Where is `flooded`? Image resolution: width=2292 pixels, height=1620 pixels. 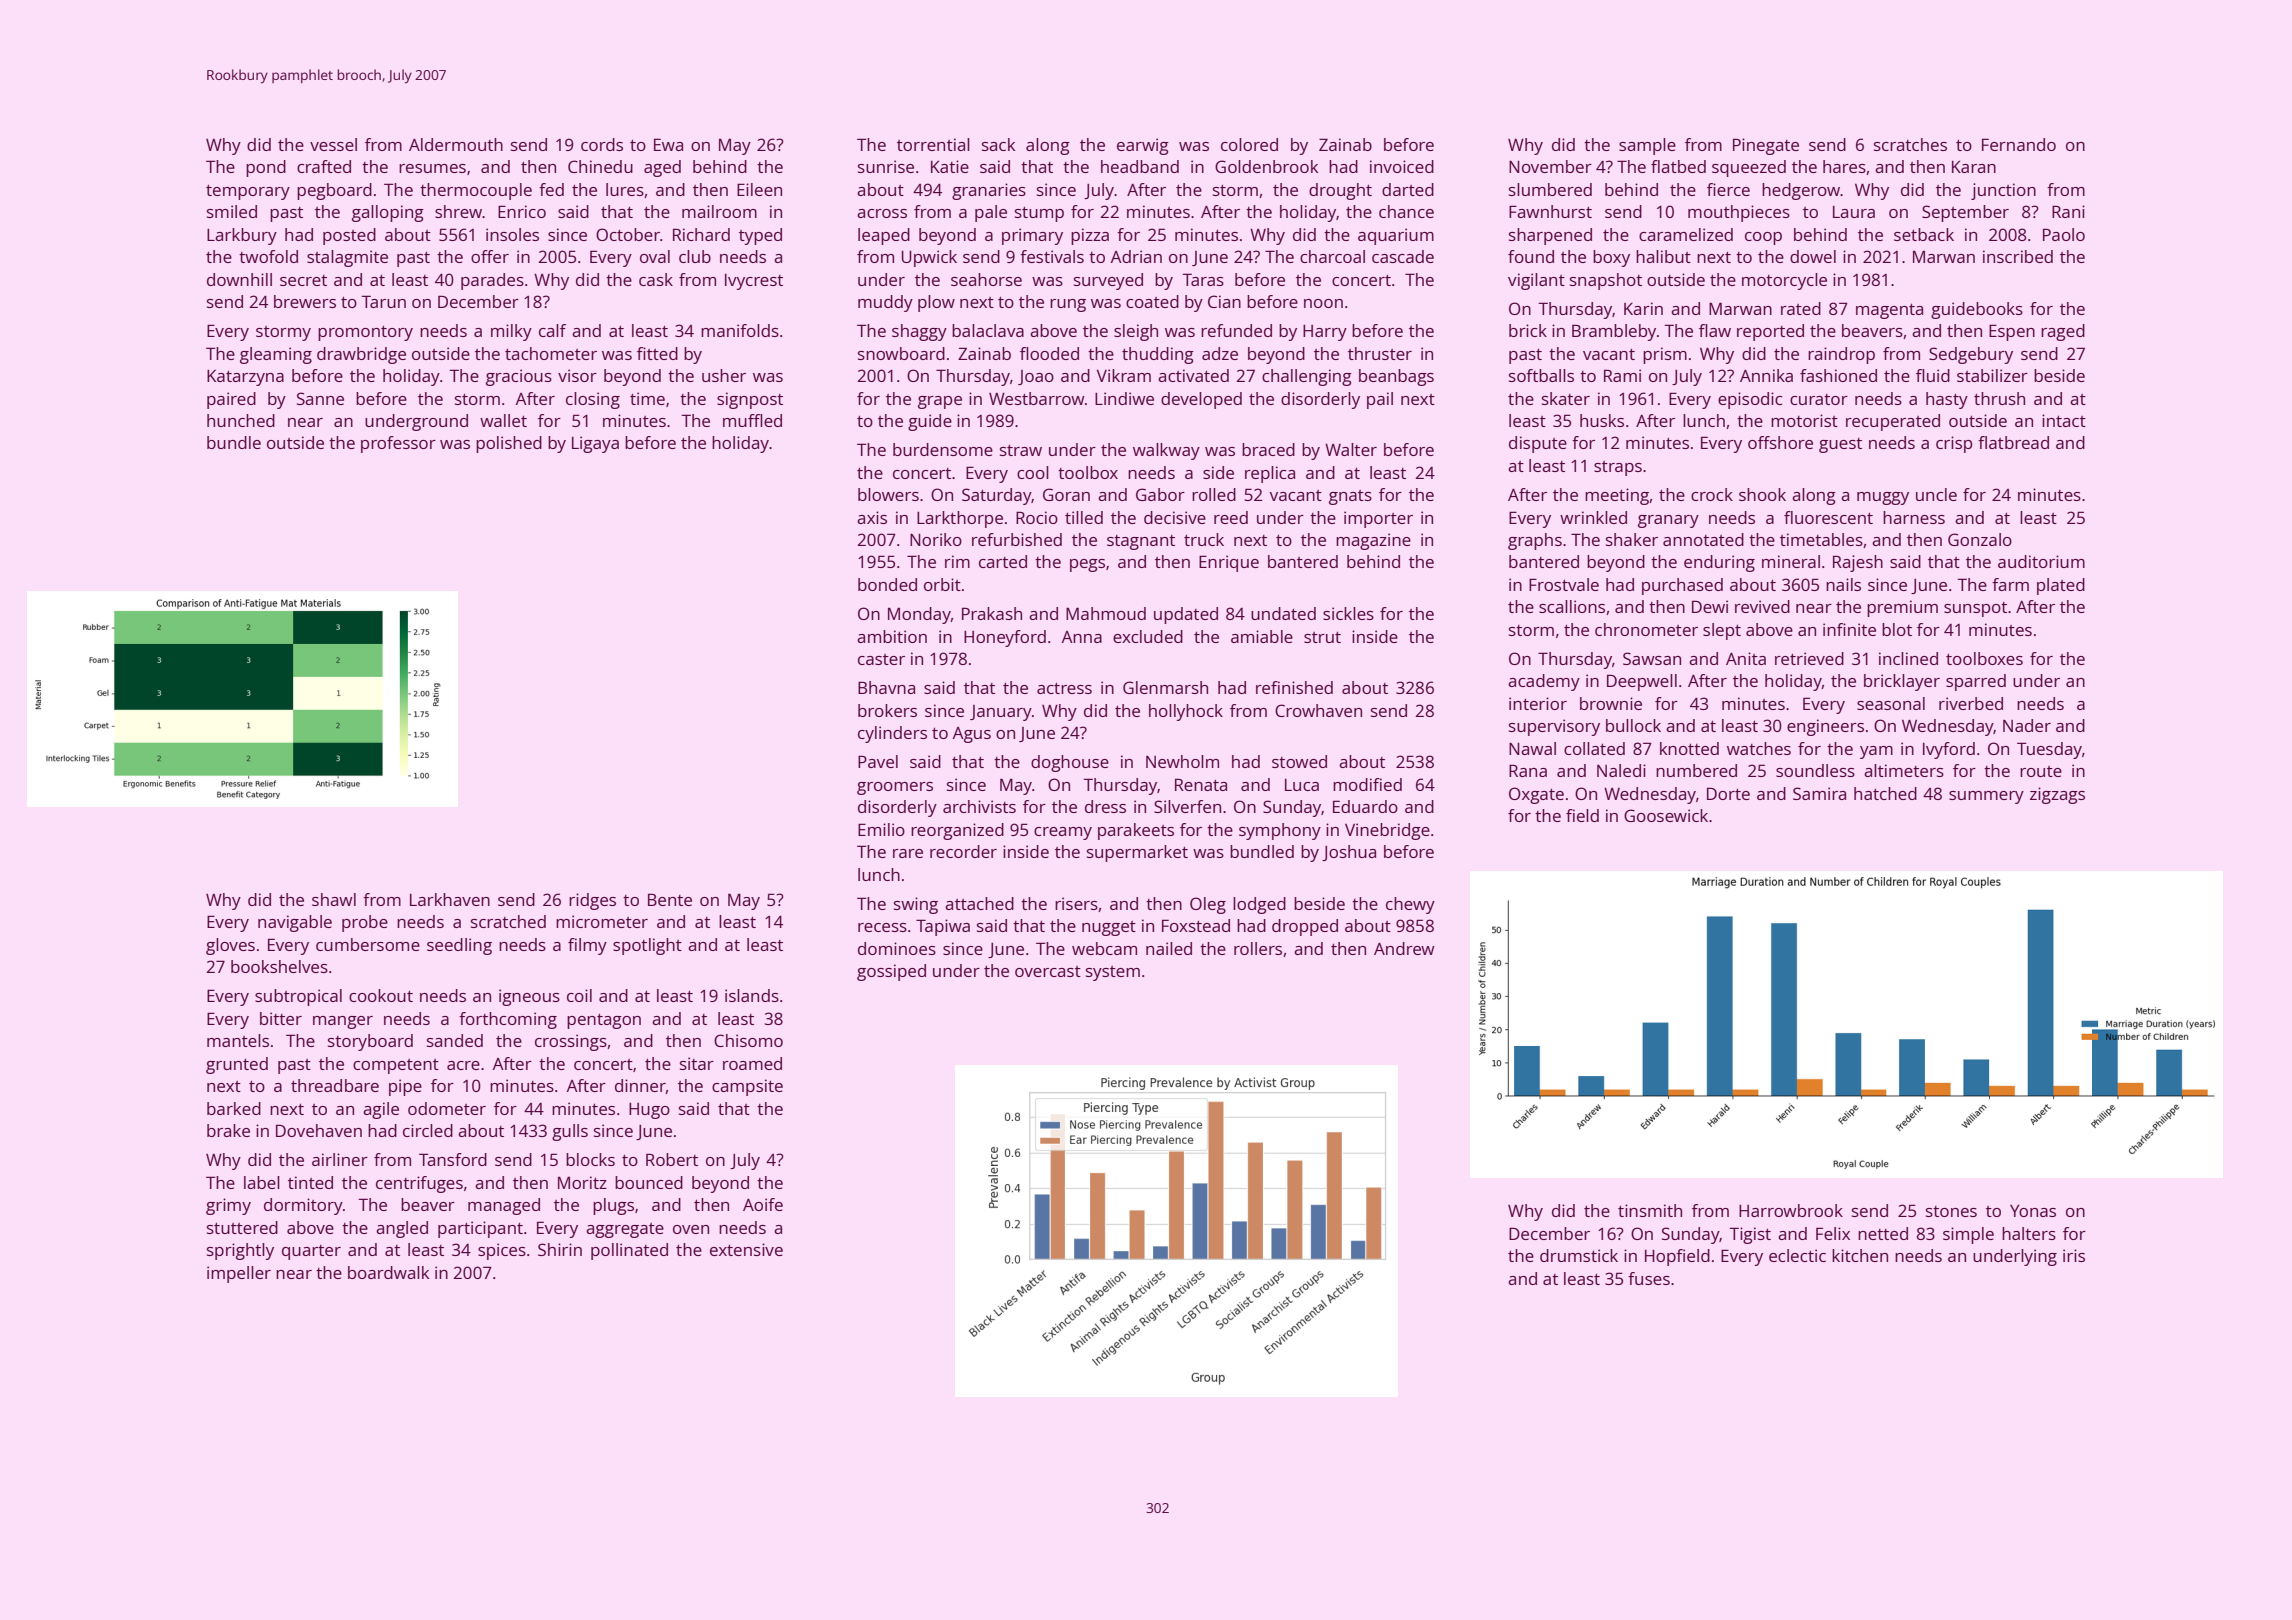
flooded is located at coordinates (1049, 353).
